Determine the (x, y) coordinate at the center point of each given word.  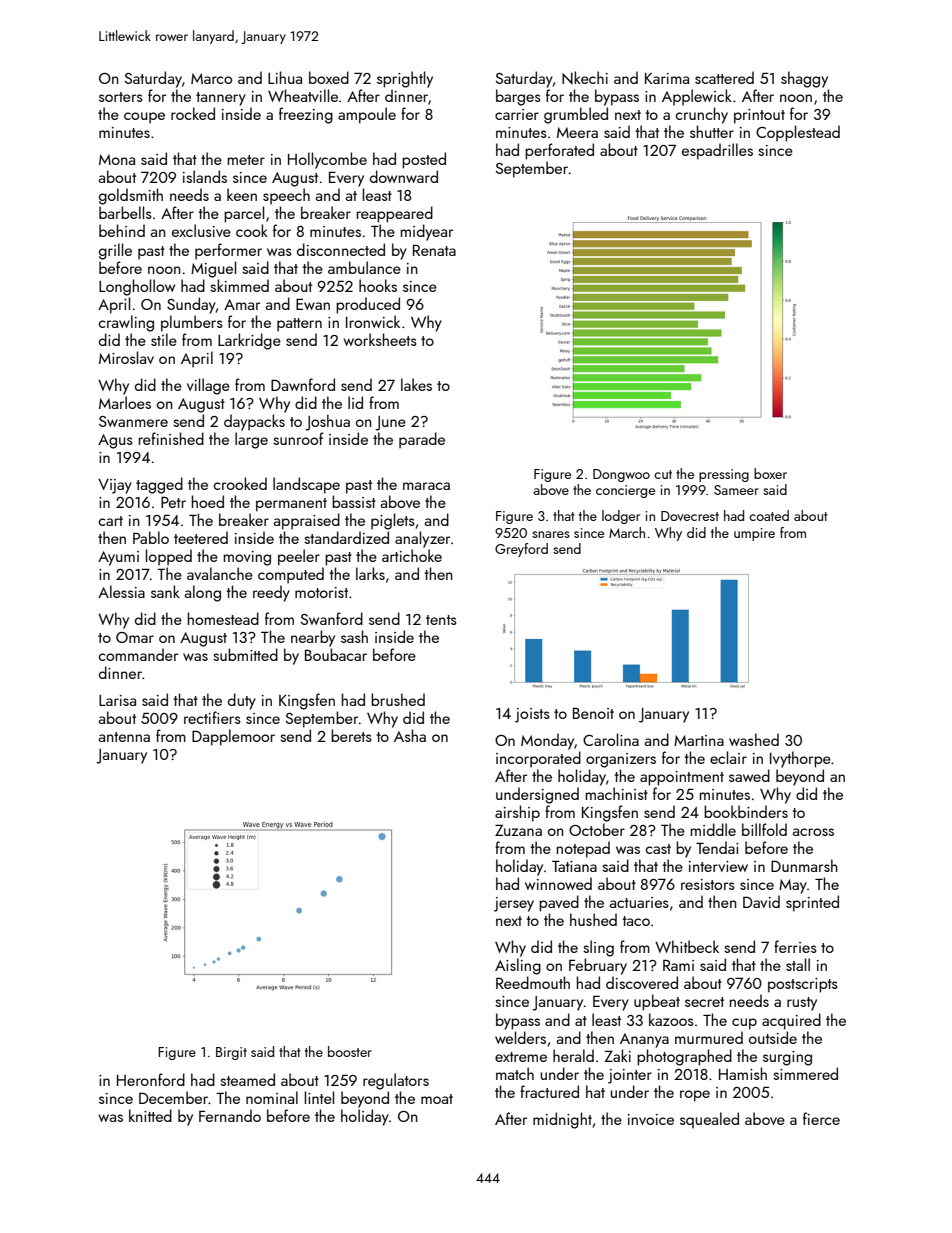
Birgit (231, 1053)
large (251, 440)
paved (559, 903)
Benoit (593, 713)
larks (370, 573)
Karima (667, 78)
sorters (121, 97)
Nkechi (585, 78)
